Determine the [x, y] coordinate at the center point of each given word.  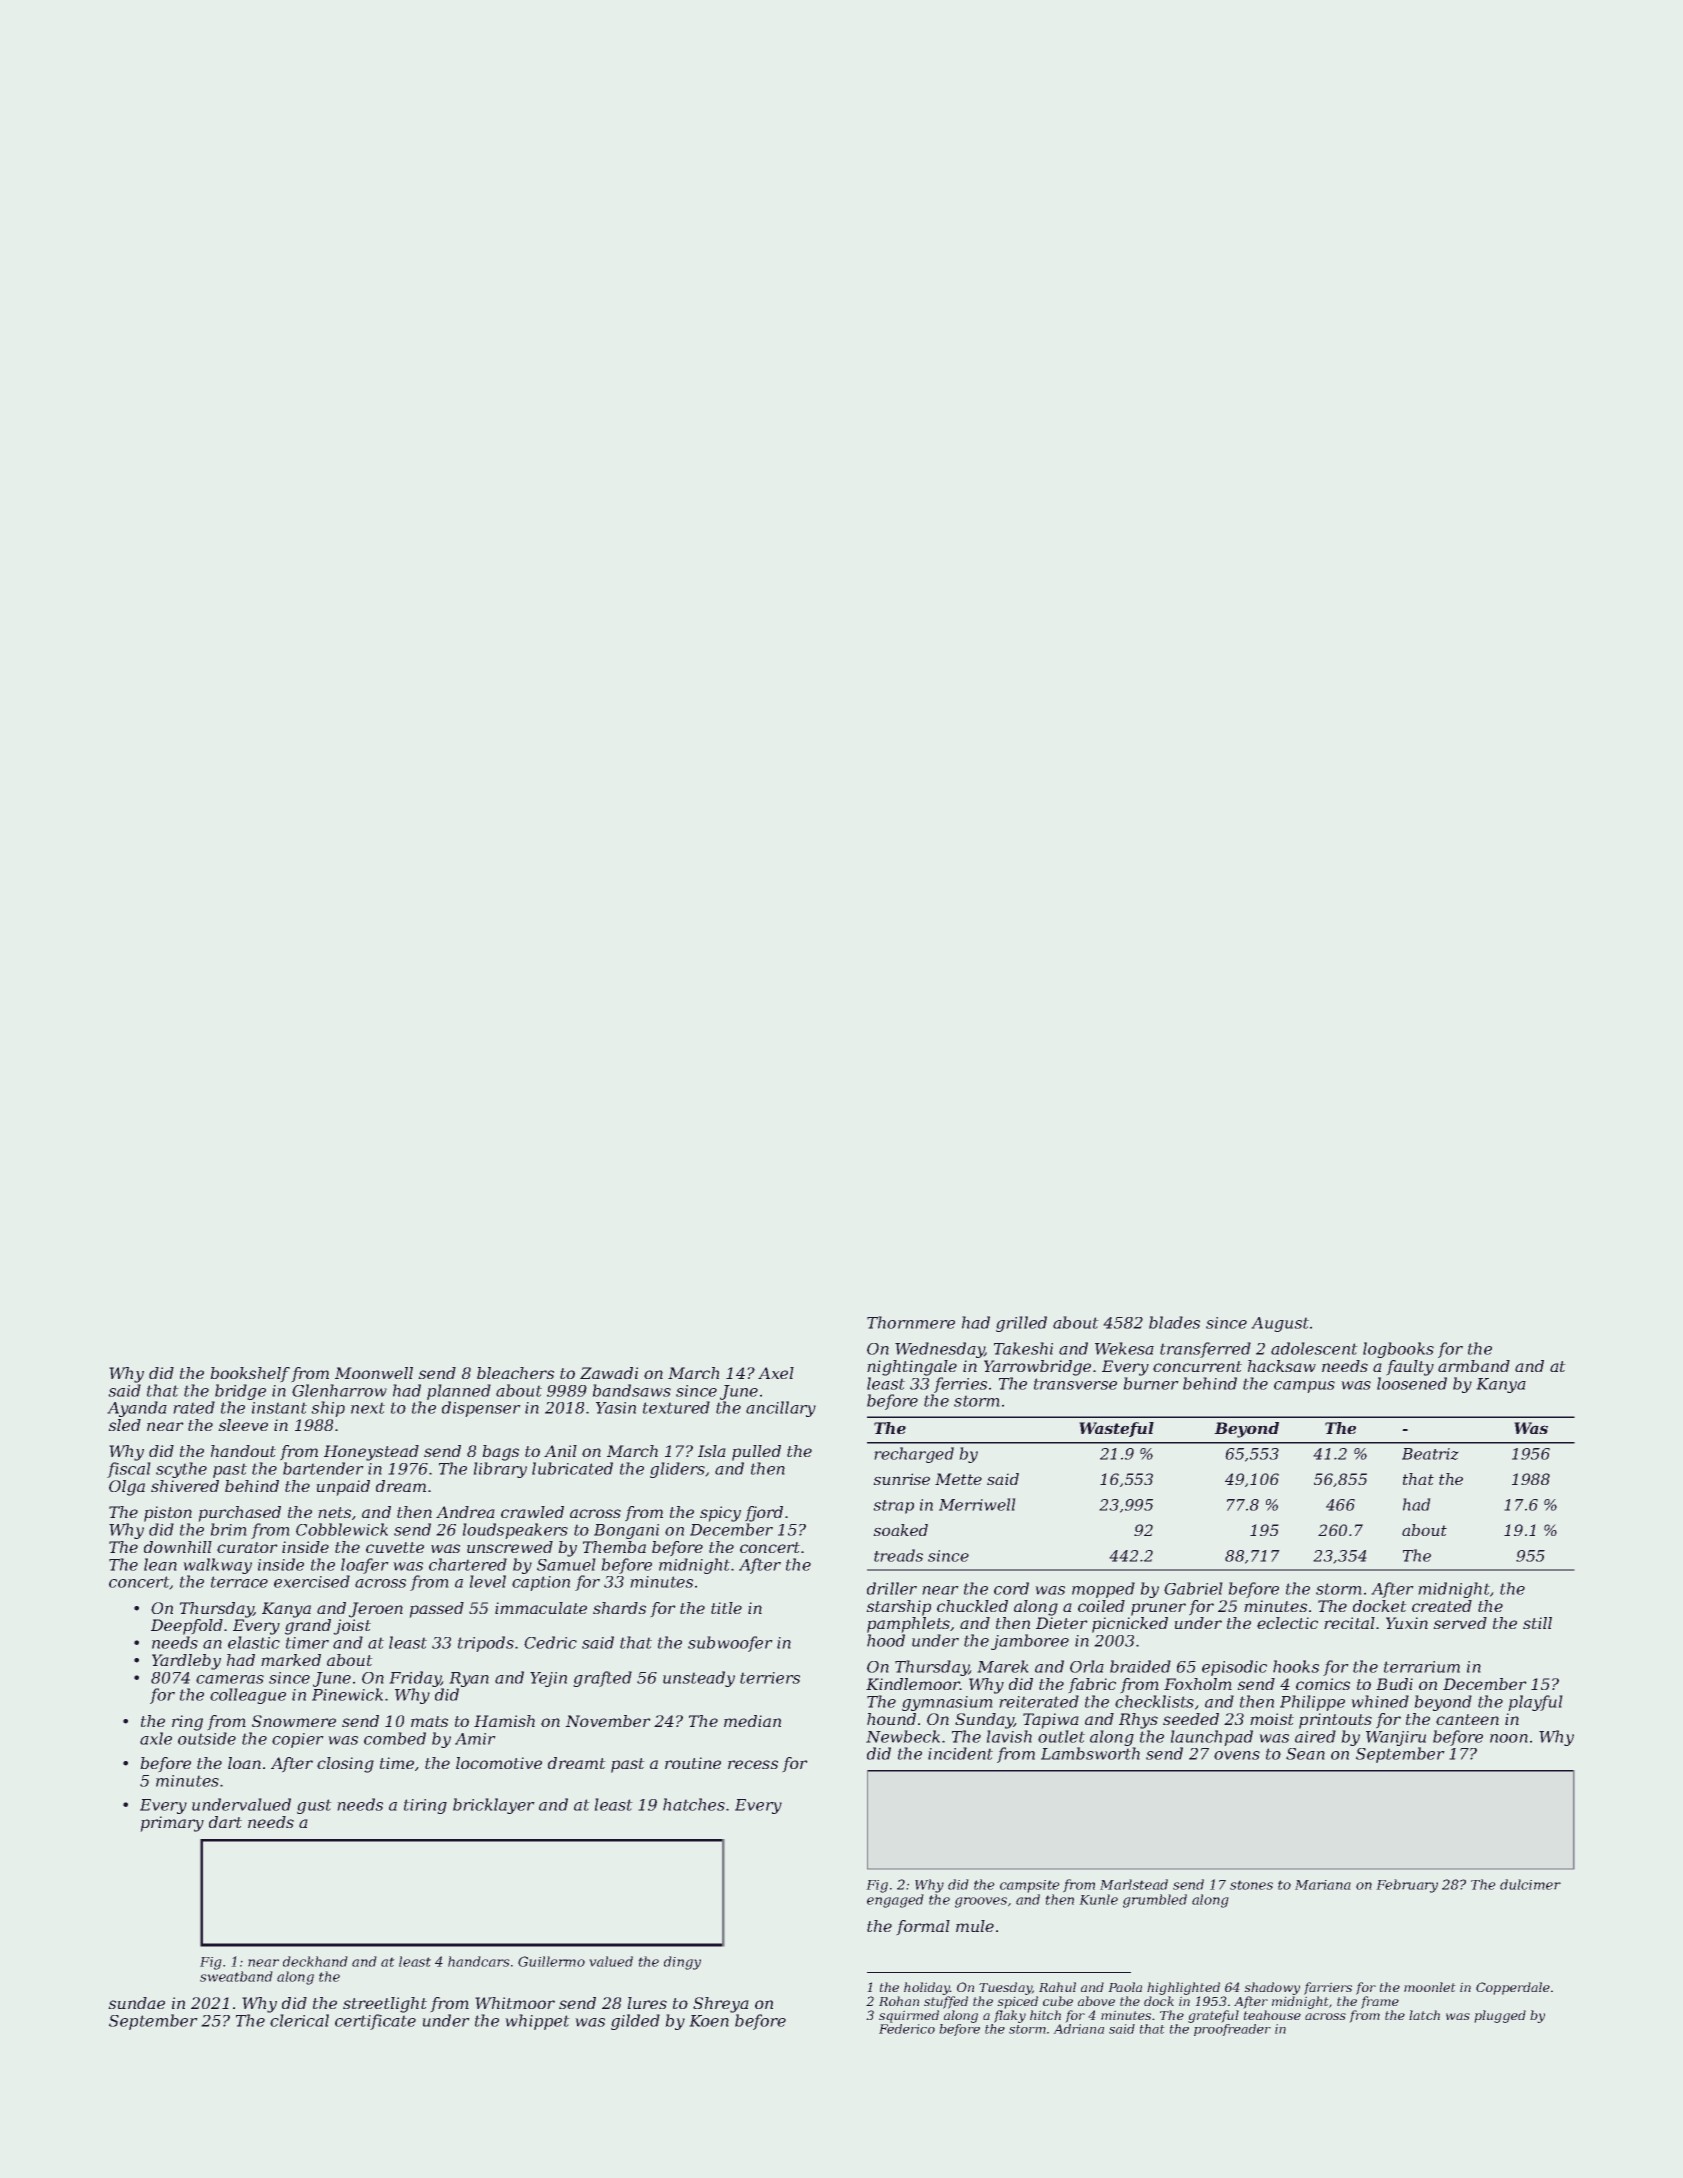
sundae [136, 2003]
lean [160, 1564]
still [1537, 1623]
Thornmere [911, 1322]
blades [1174, 1322]
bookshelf [250, 1375]
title [726, 1608]
